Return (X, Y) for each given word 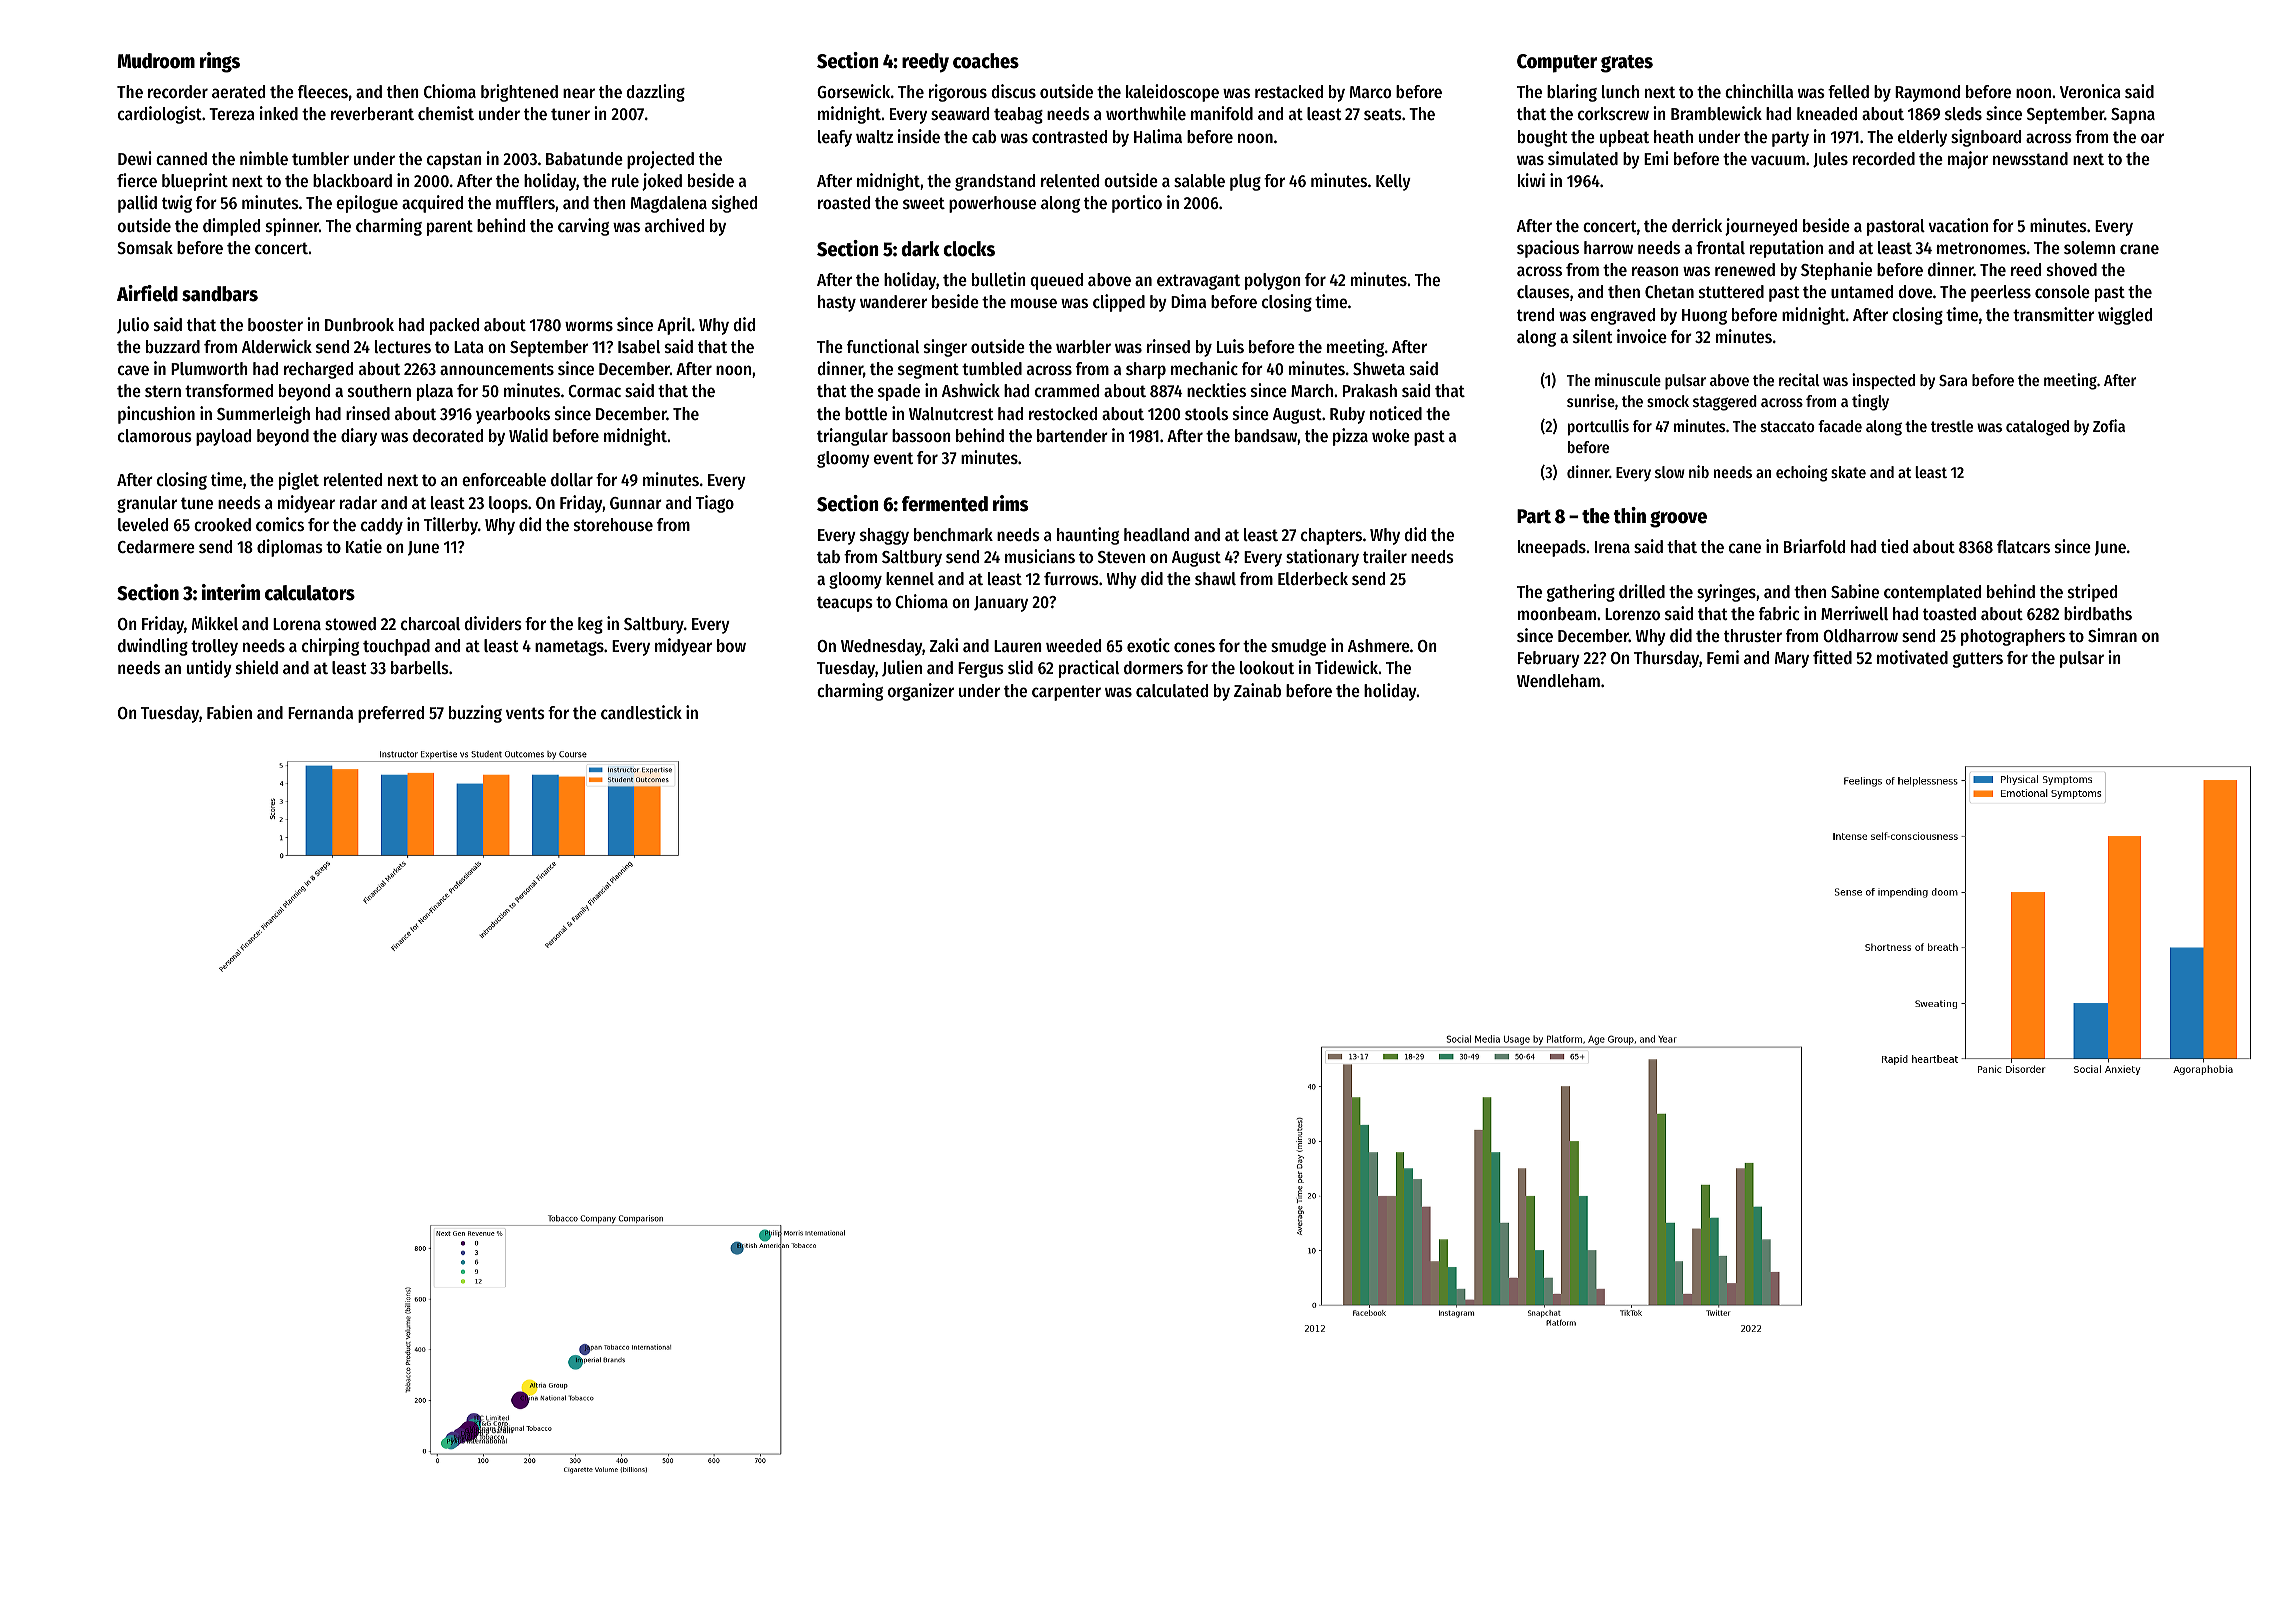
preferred (391, 714)
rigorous (958, 93)
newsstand (2030, 158)
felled (1848, 91)
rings (220, 62)
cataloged (2037, 428)
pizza (1350, 437)
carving (583, 227)
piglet (299, 481)
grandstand (995, 182)
